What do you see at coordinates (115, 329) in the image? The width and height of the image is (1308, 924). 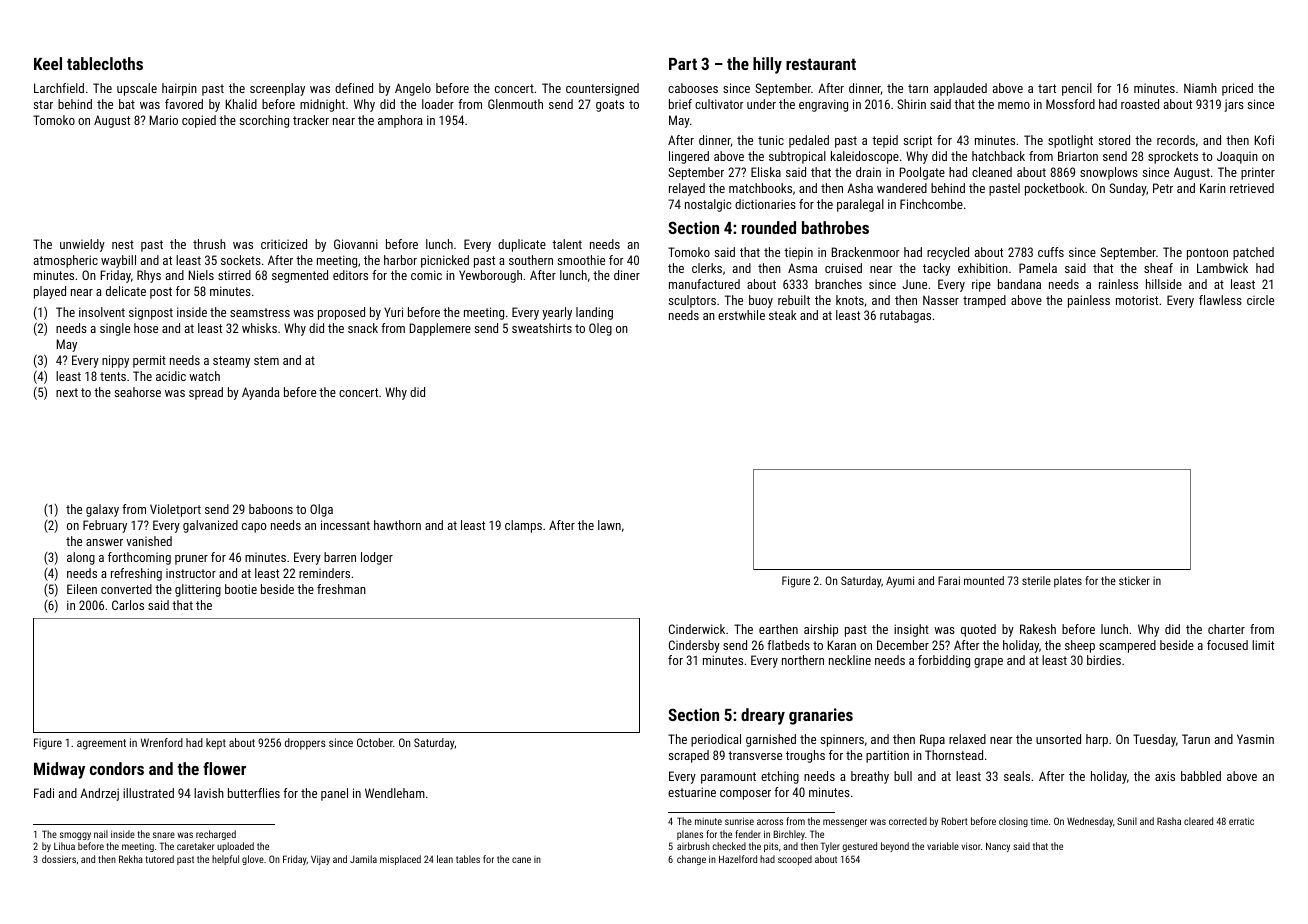 I see `single` at bounding box center [115, 329].
